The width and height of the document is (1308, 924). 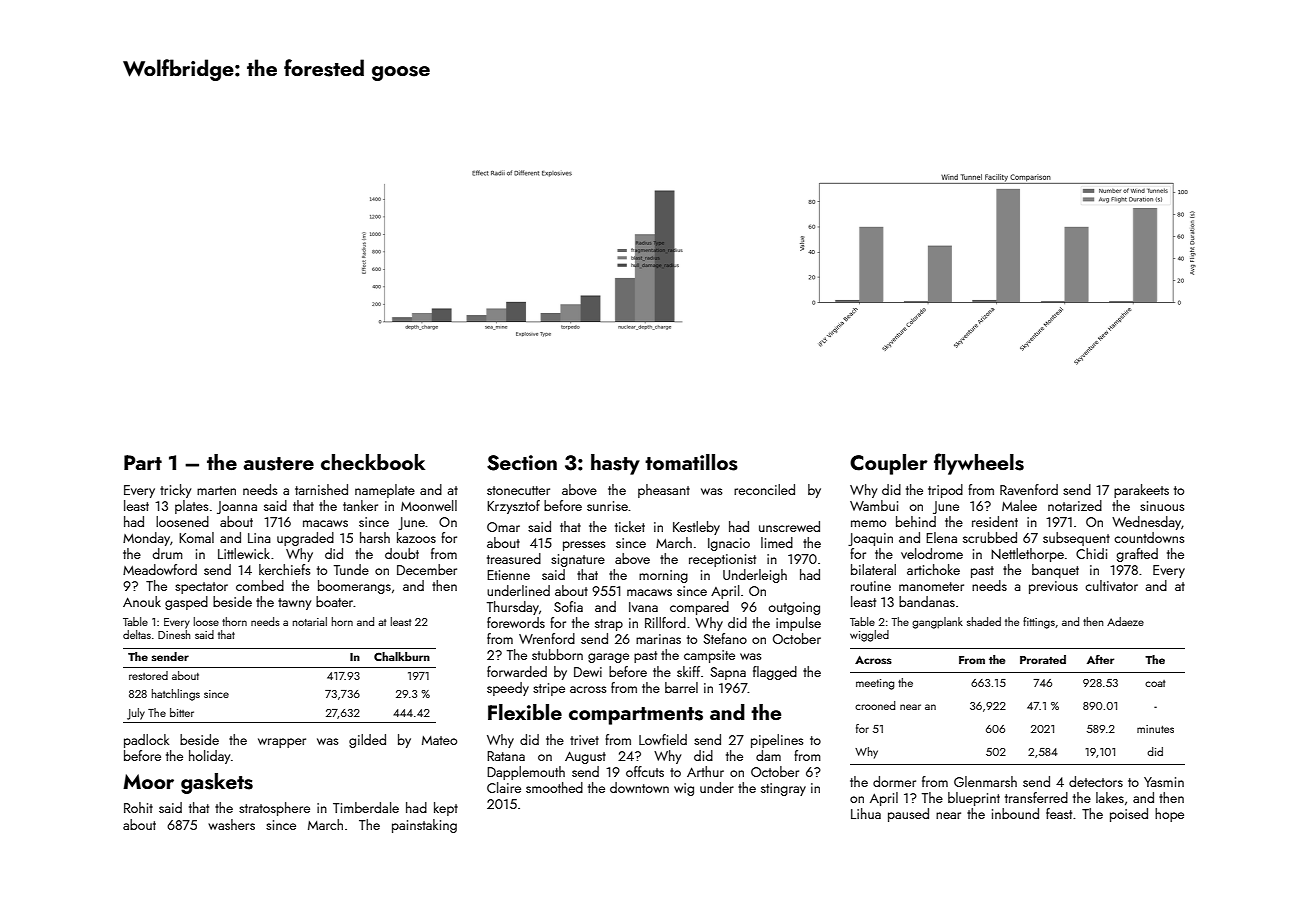 What do you see at coordinates (351, 569) in the document?
I see `Tunde` at bounding box center [351, 569].
